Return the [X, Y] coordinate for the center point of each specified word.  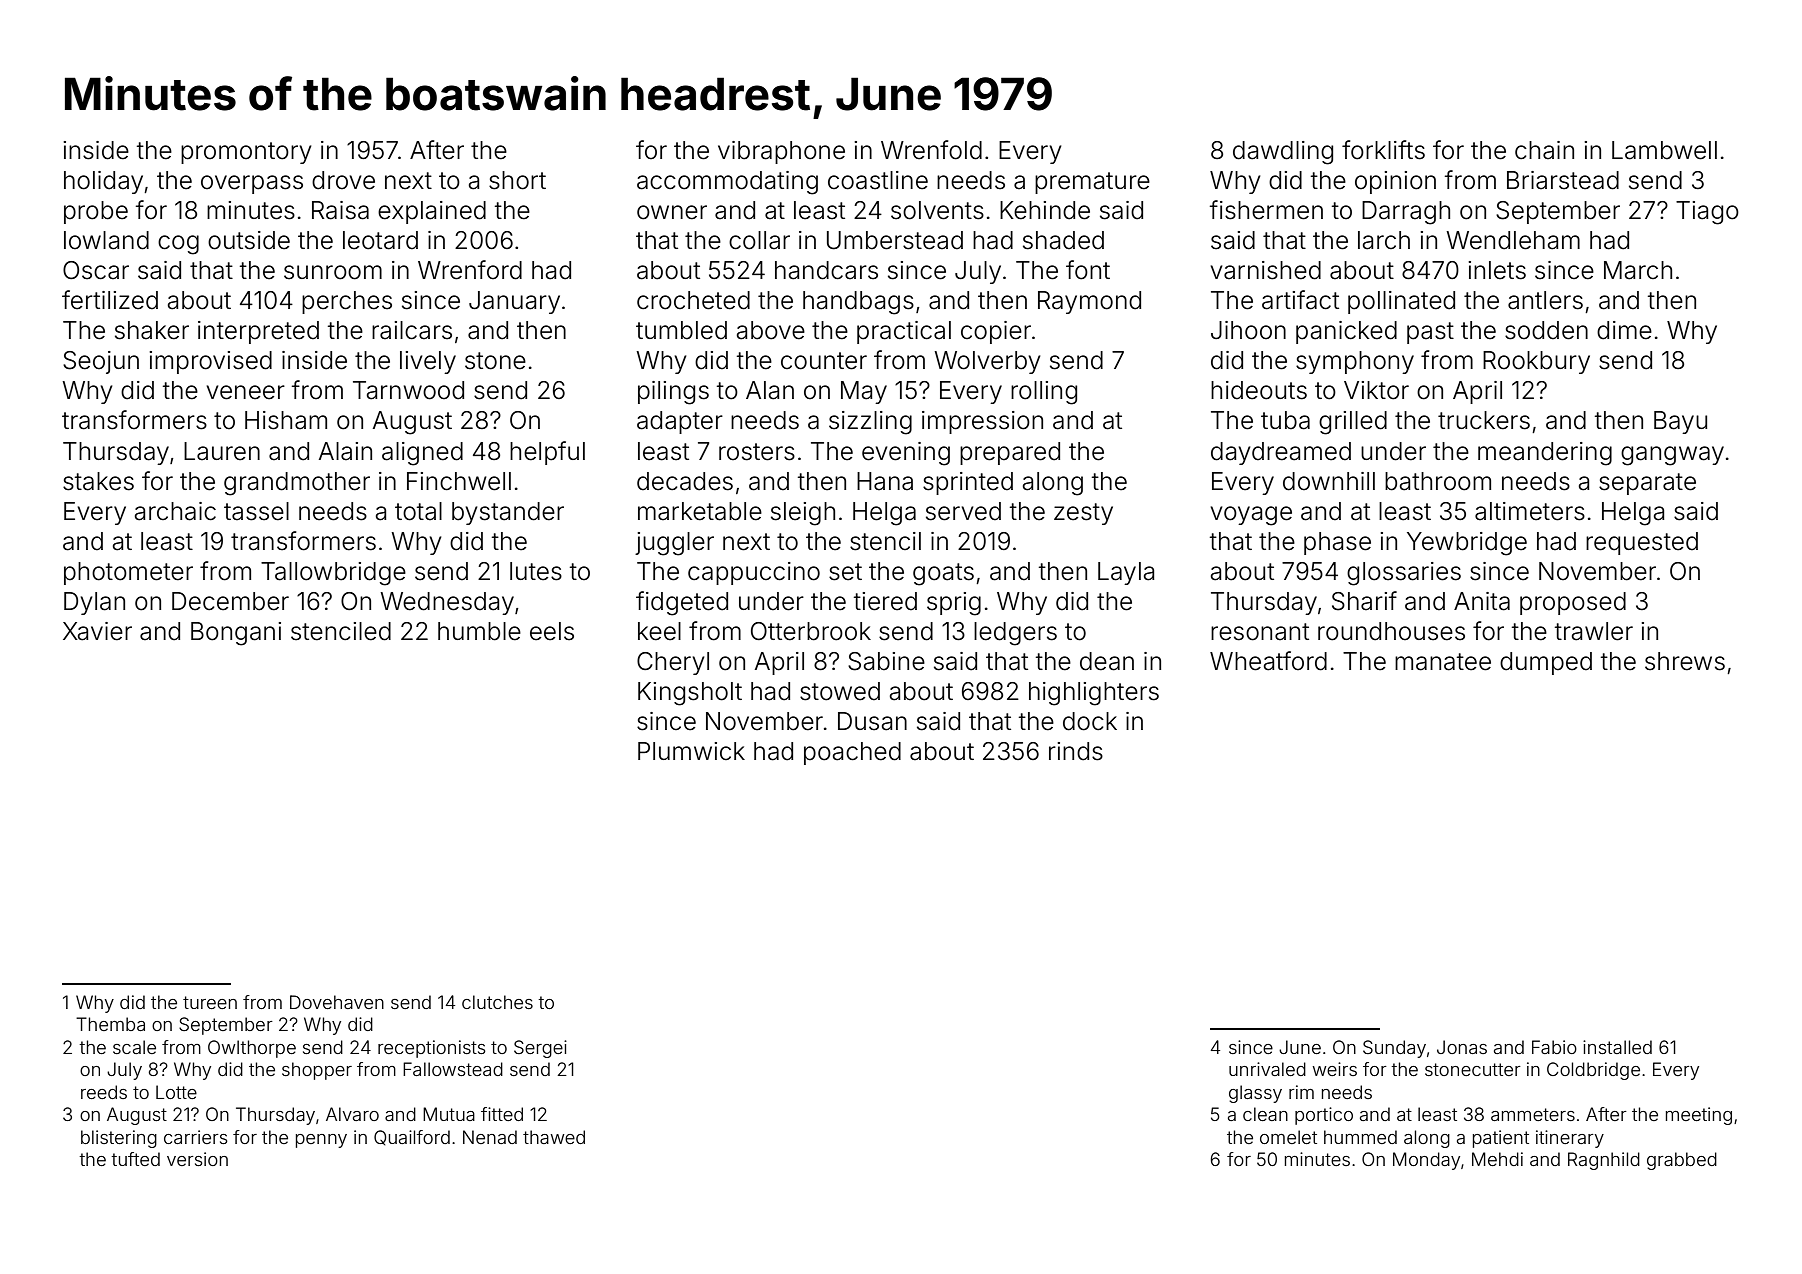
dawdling [1283, 153]
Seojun [101, 362]
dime [1624, 330]
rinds [1076, 751]
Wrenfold [931, 150]
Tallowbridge [333, 574]
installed [1617, 1047]
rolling [1044, 393]
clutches [497, 1002]
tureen [210, 1002]
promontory [246, 153]
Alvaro [352, 1114]
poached [852, 753]
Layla [1126, 573]
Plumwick [691, 751]
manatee [1443, 662]
